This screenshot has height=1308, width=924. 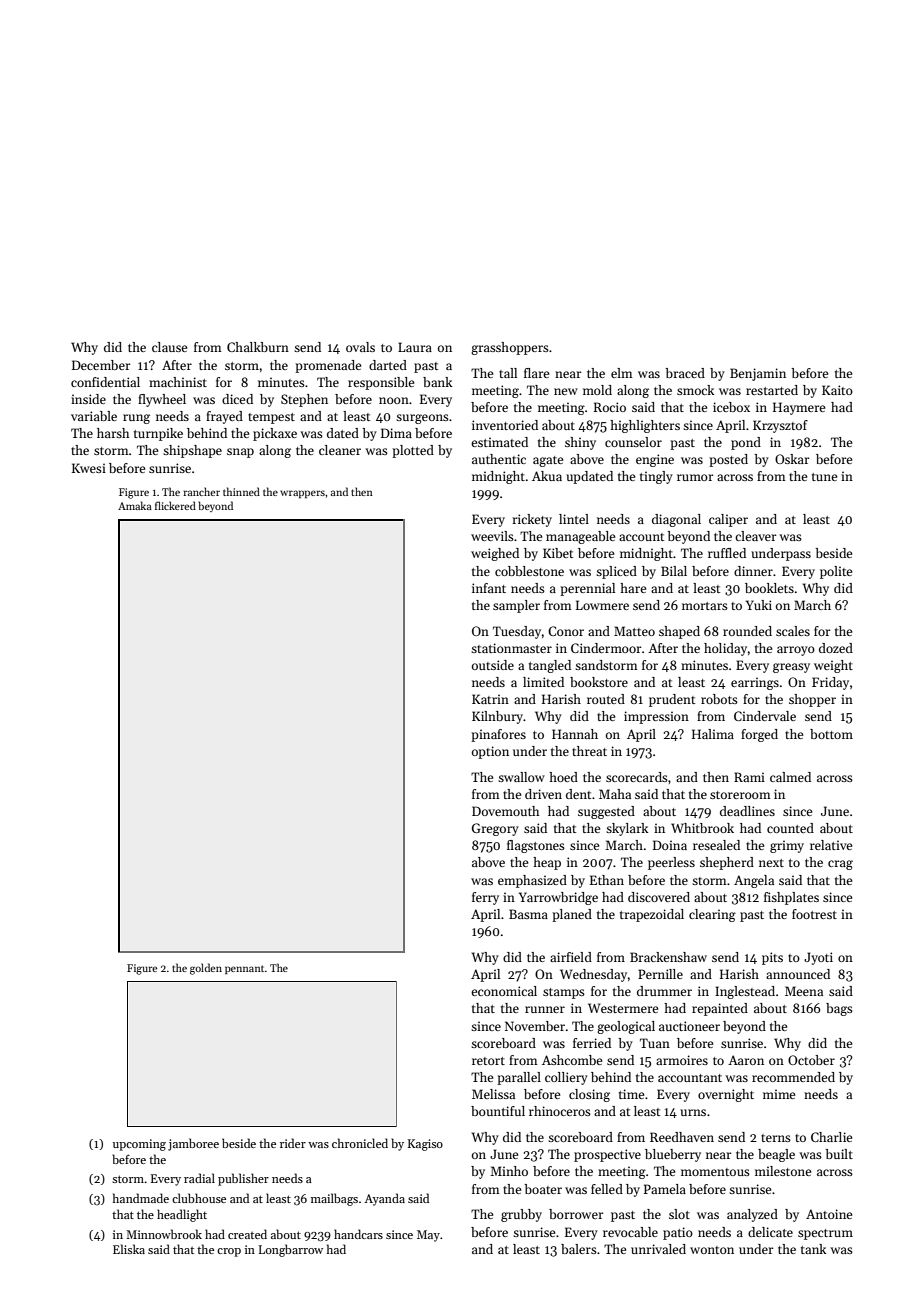 I want to click on tank, so click(x=813, y=1249).
